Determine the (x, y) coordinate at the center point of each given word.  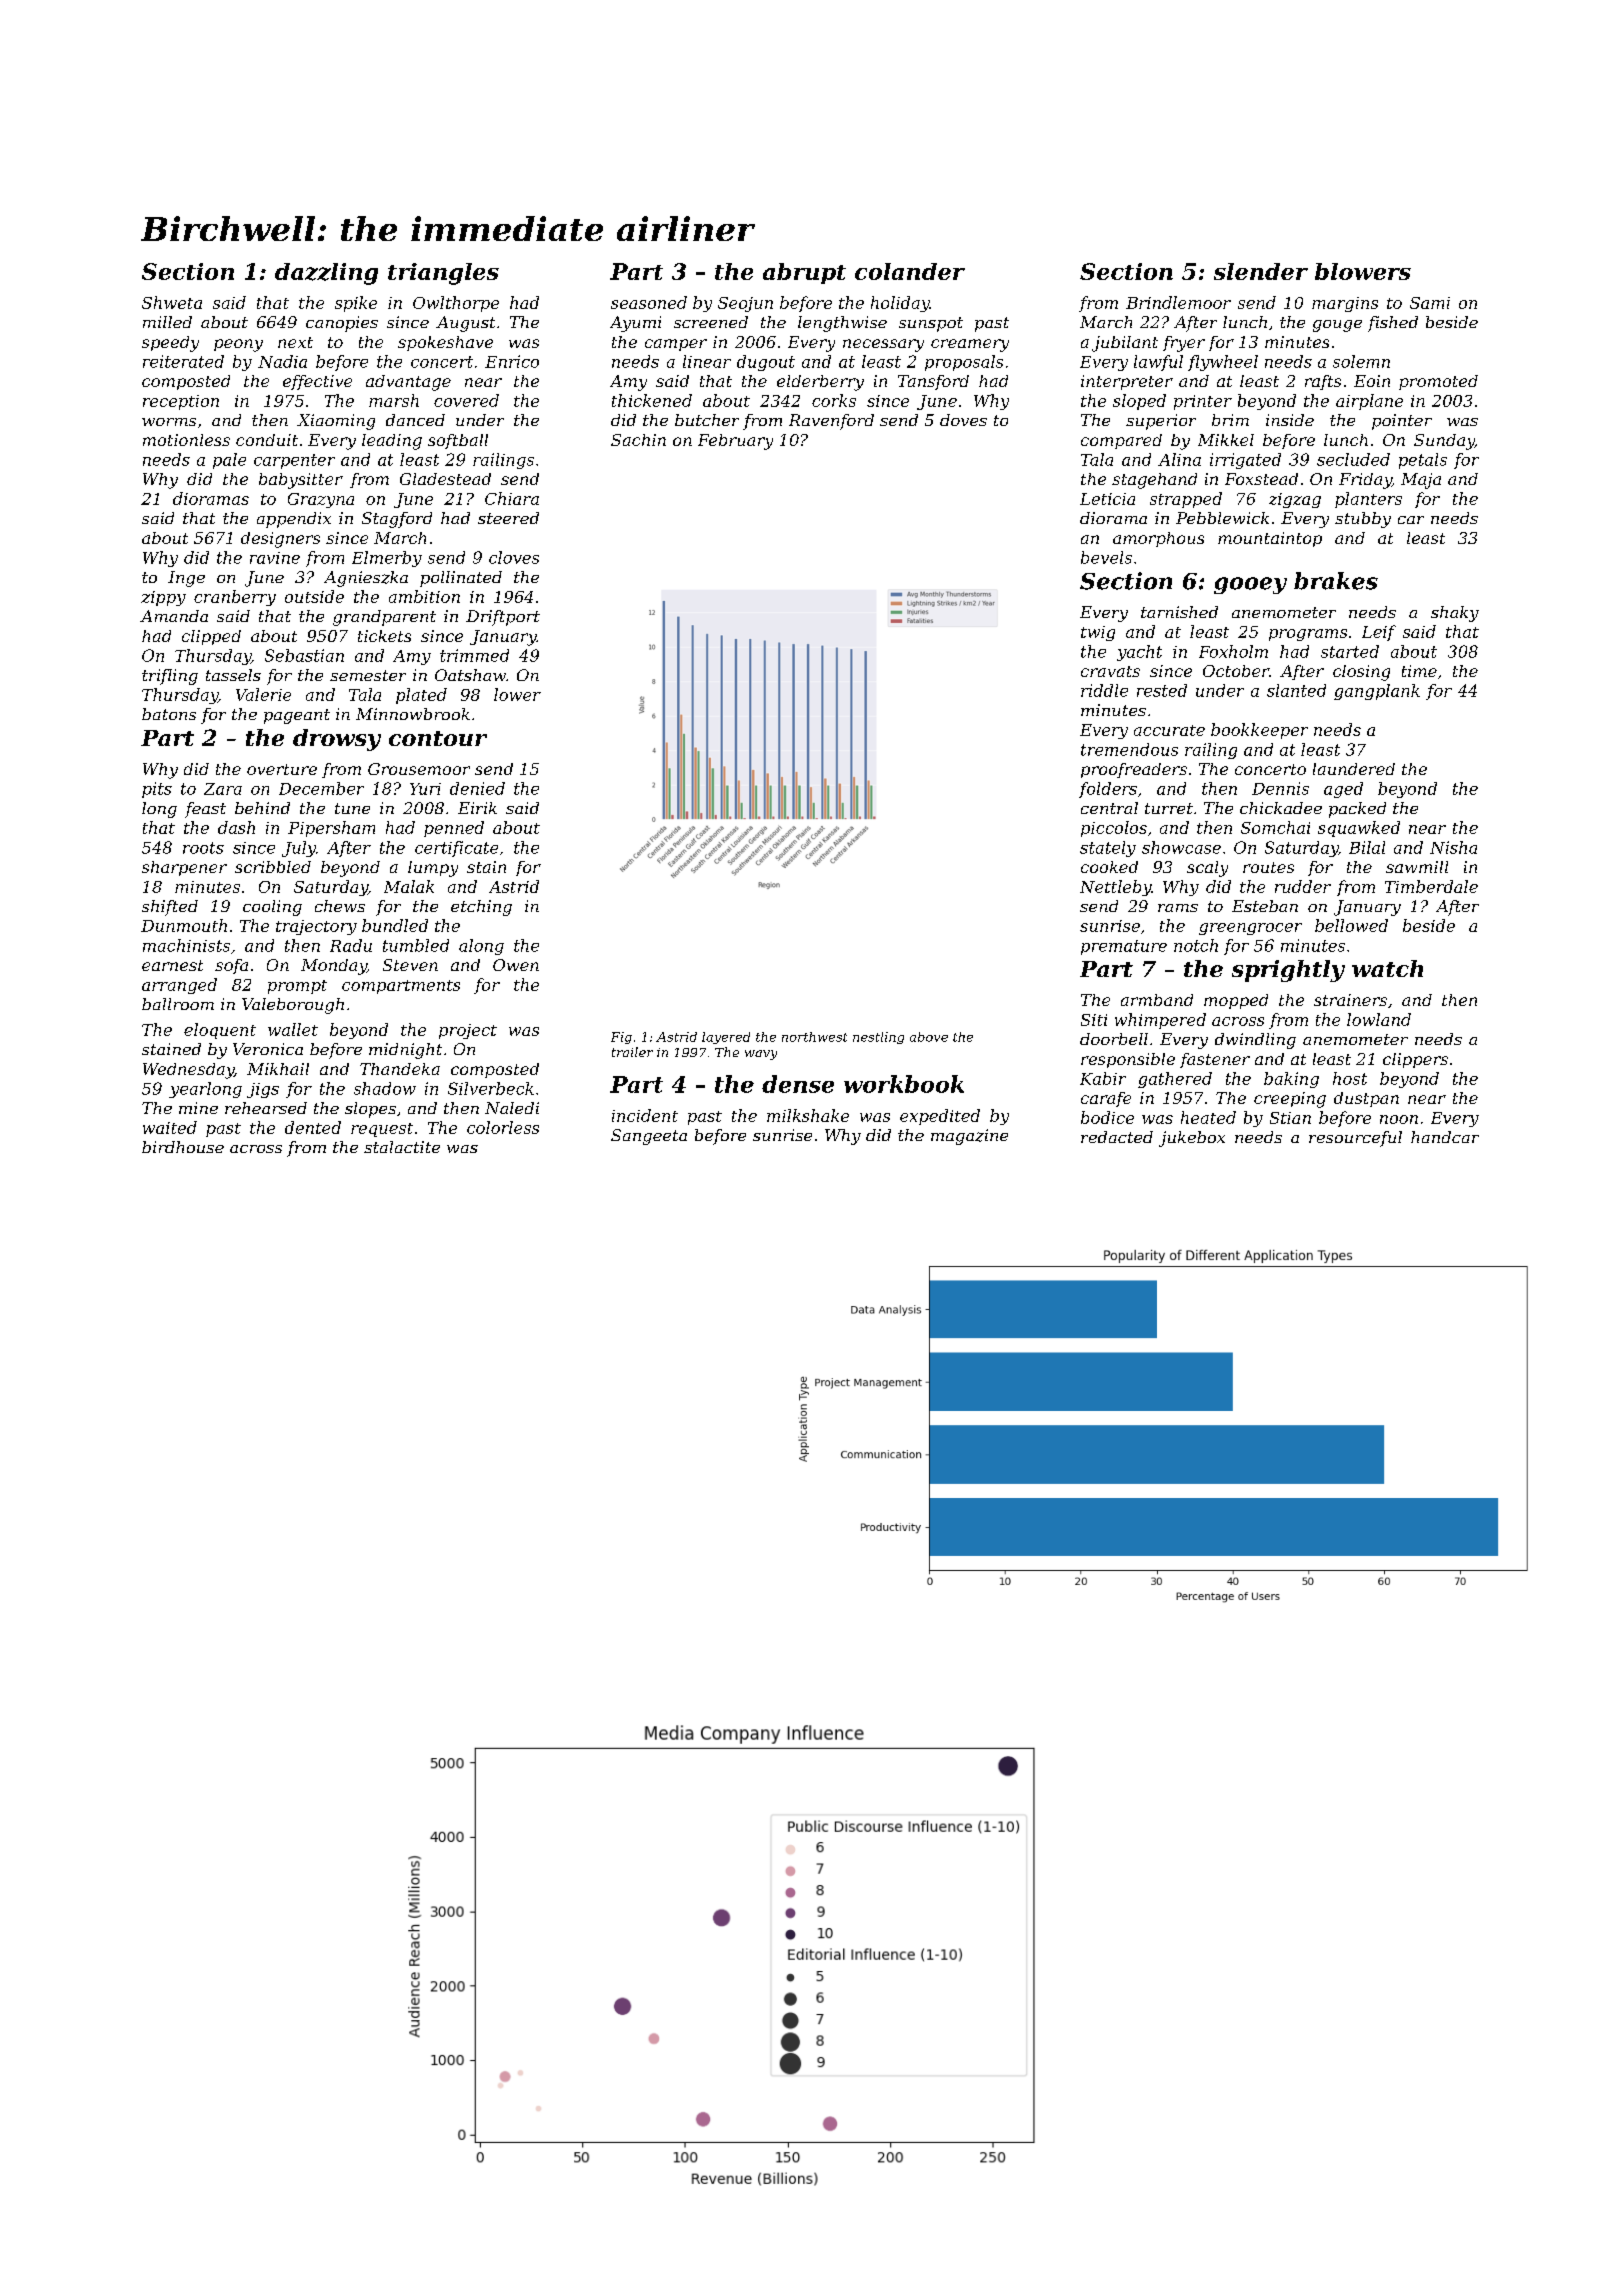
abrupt (804, 273)
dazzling (326, 274)
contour (438, 738)
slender (1261, 271)
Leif (1379, 633)
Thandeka (400, 1069)
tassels (233, 675)
